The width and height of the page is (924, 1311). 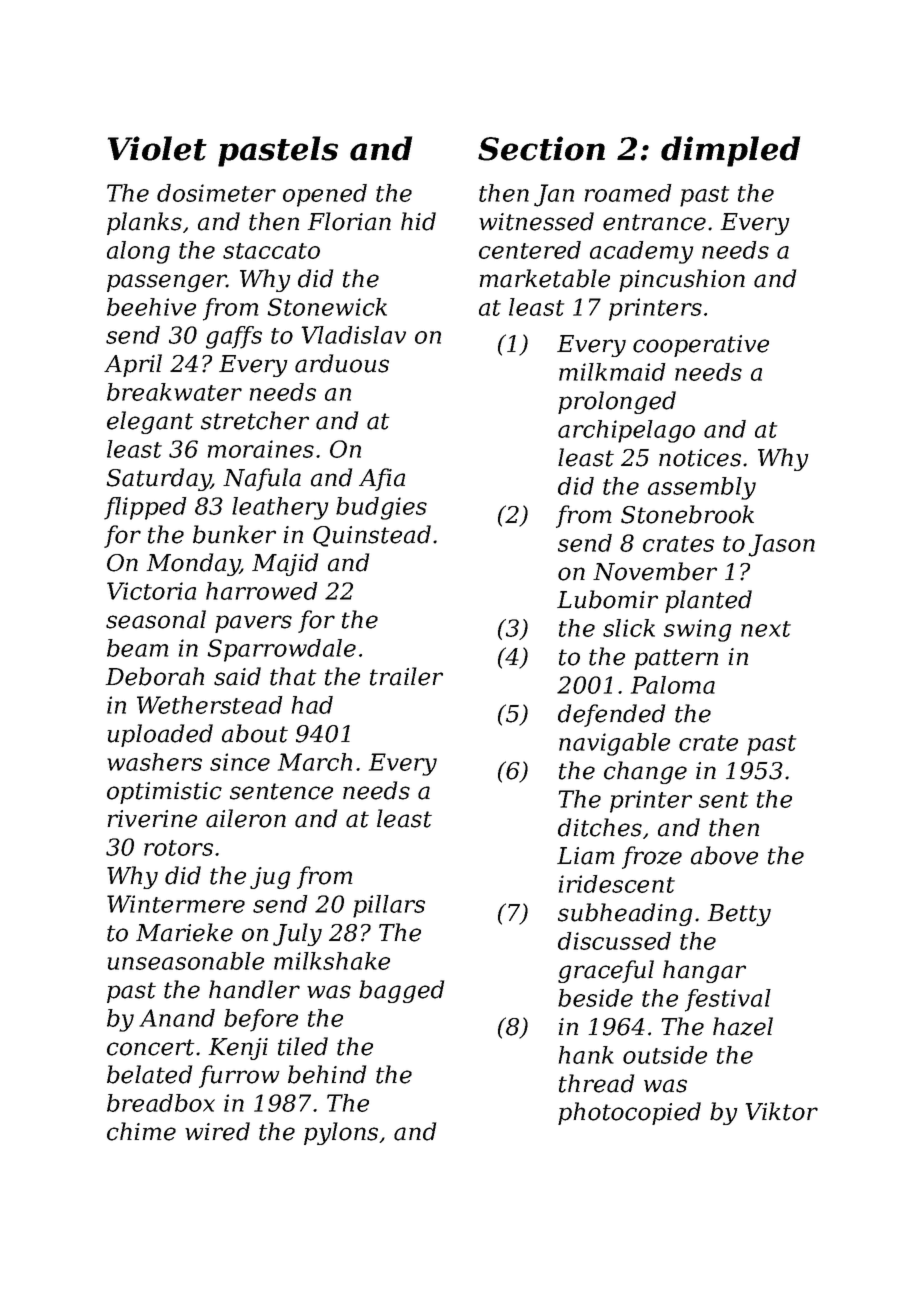 I want to click on wired, so click(x=217, y=1131).
